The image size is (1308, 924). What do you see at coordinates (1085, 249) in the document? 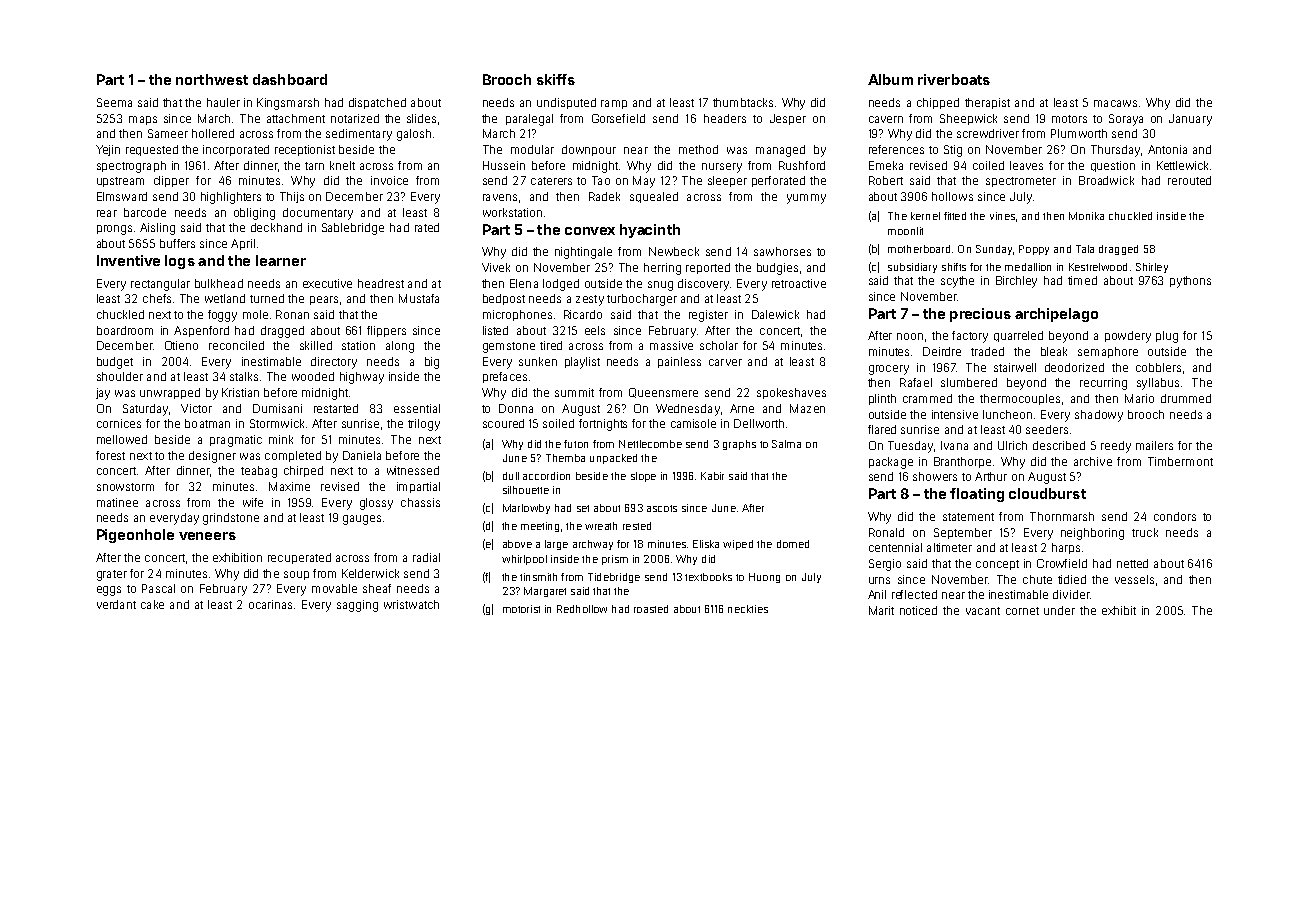
I see `Tala` at bounding box center [1085, 249].
